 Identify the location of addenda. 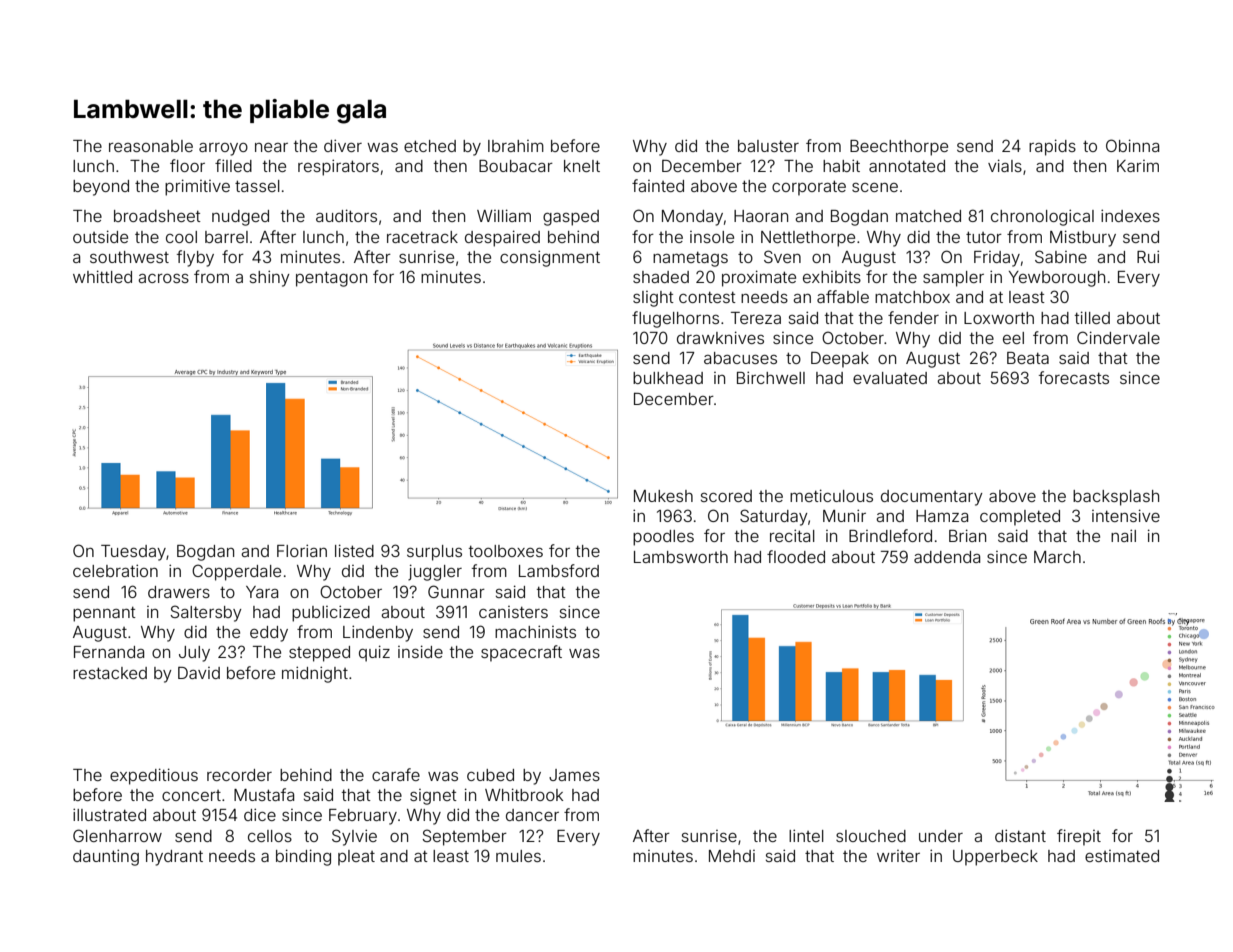
(947, 557).
